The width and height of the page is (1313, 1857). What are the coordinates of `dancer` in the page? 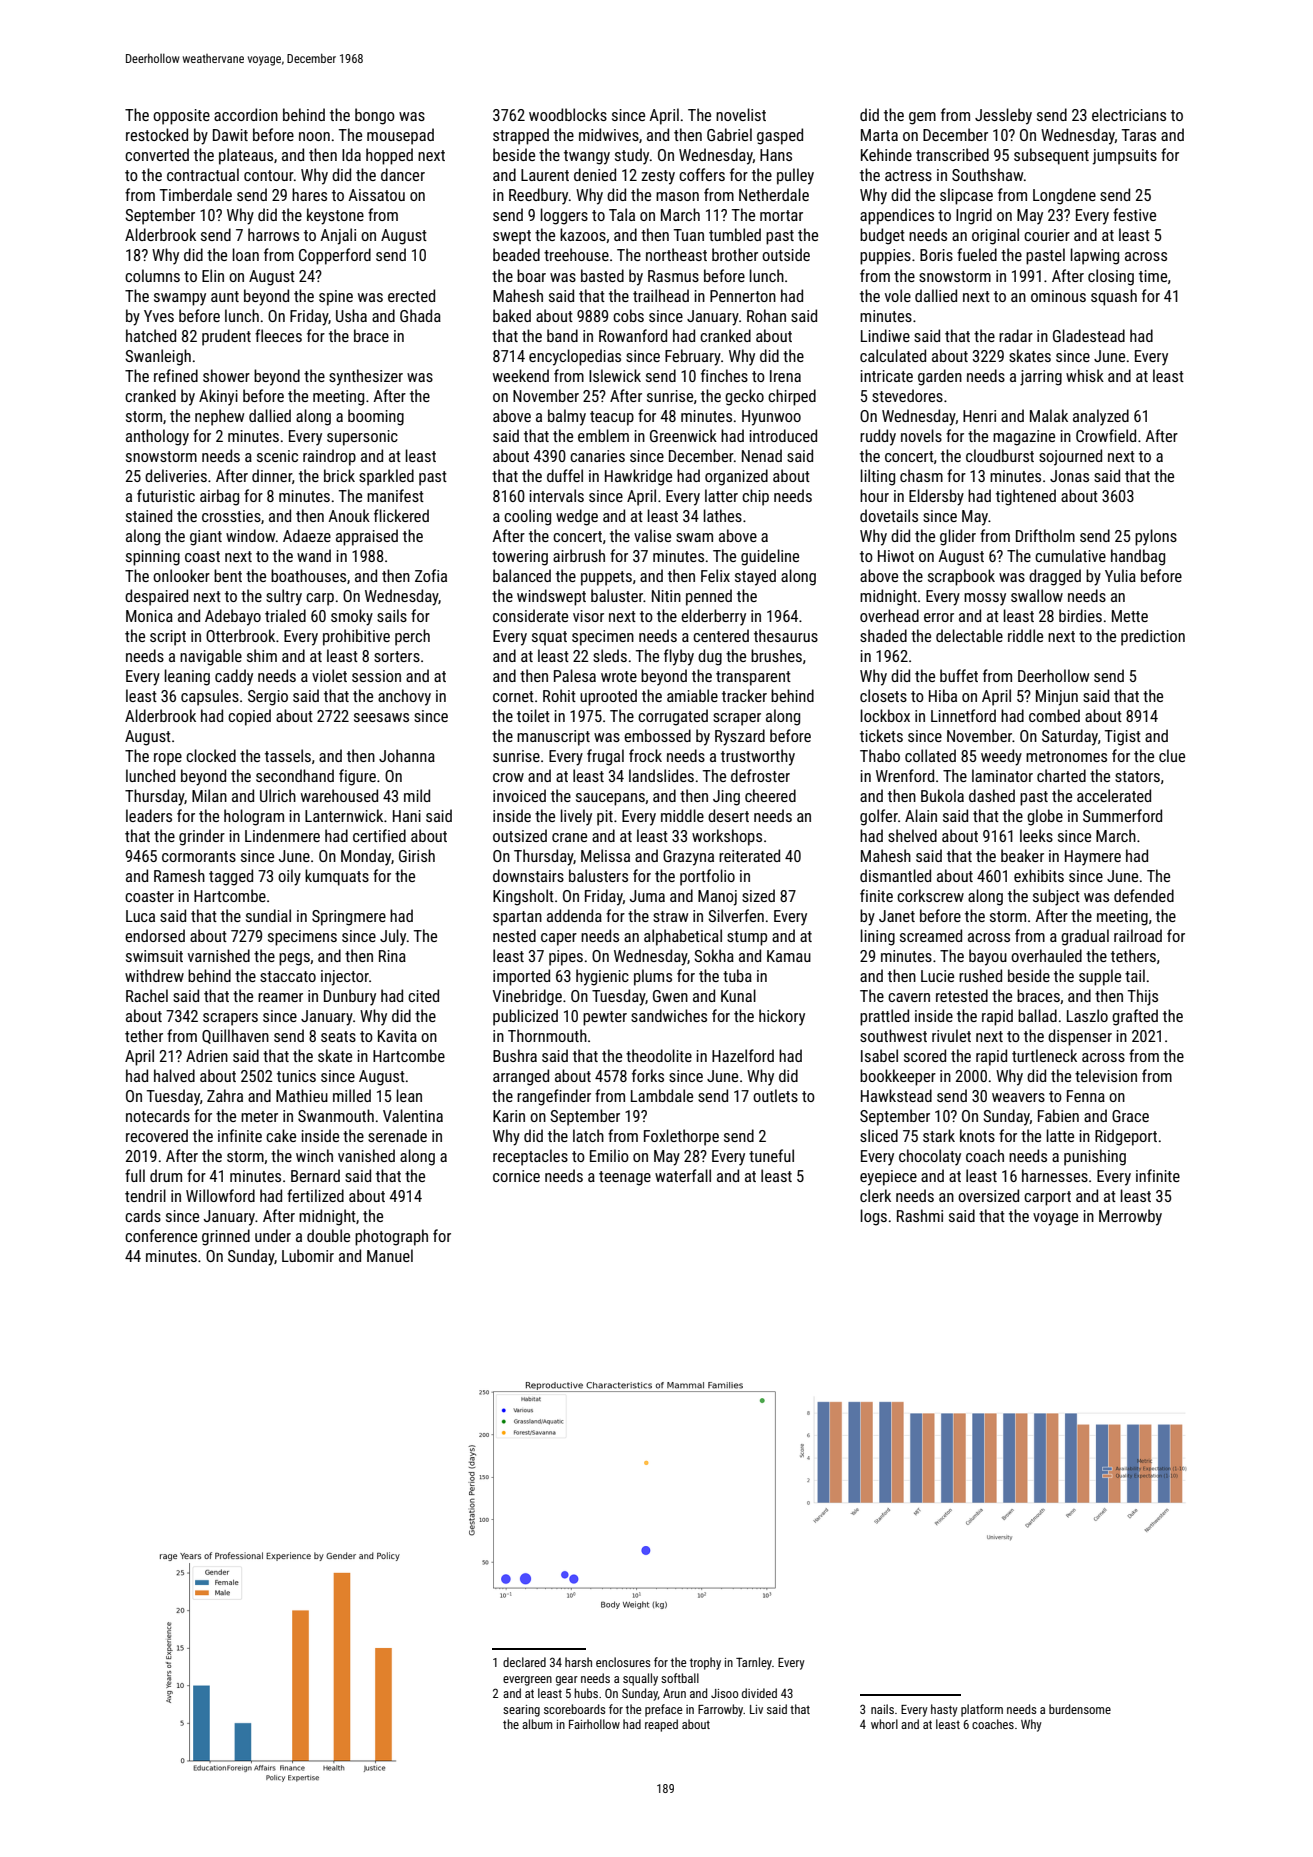 It's located at (403, 174).
